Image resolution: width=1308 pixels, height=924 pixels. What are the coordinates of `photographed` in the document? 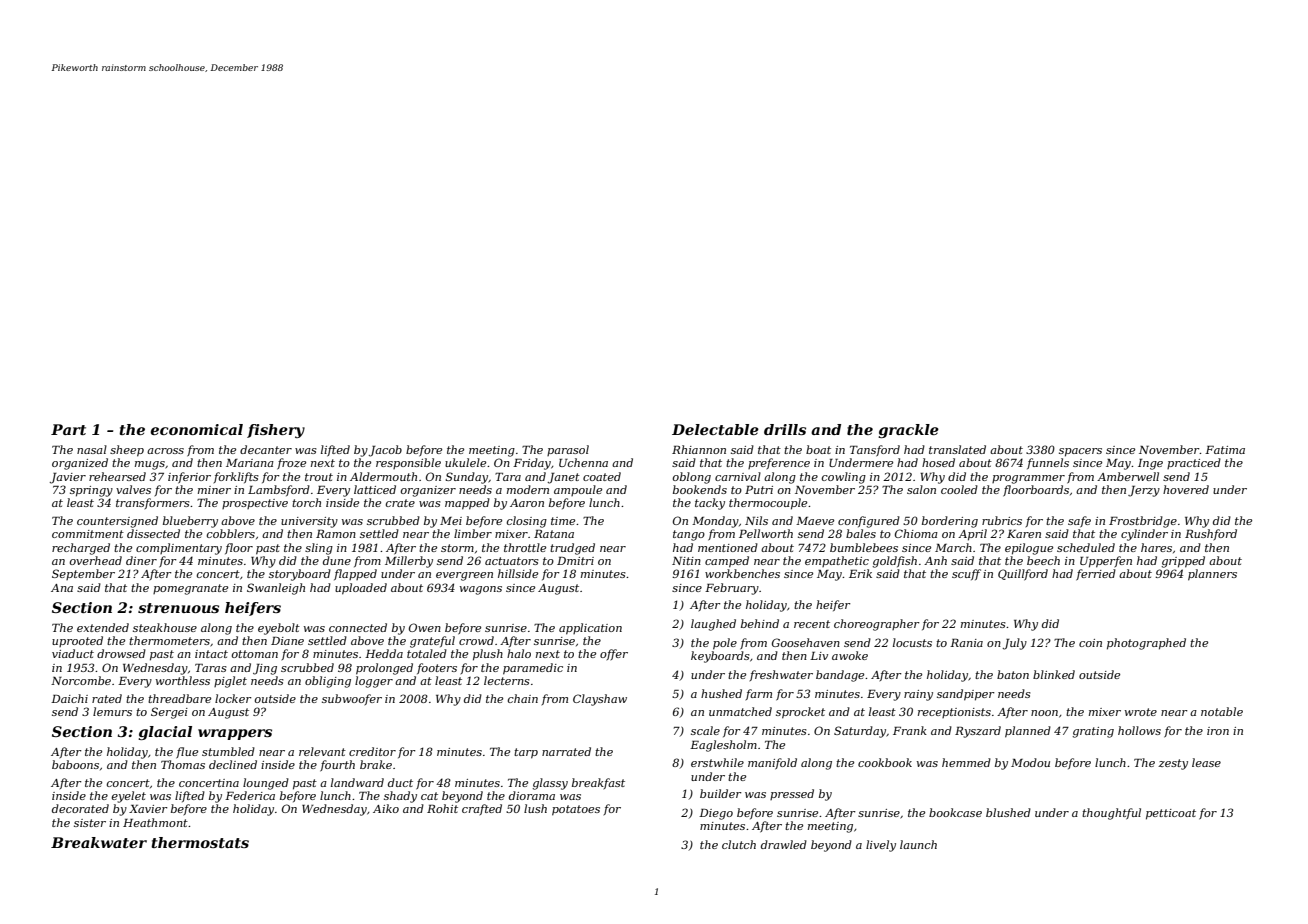 It's located at (1146, 644).
